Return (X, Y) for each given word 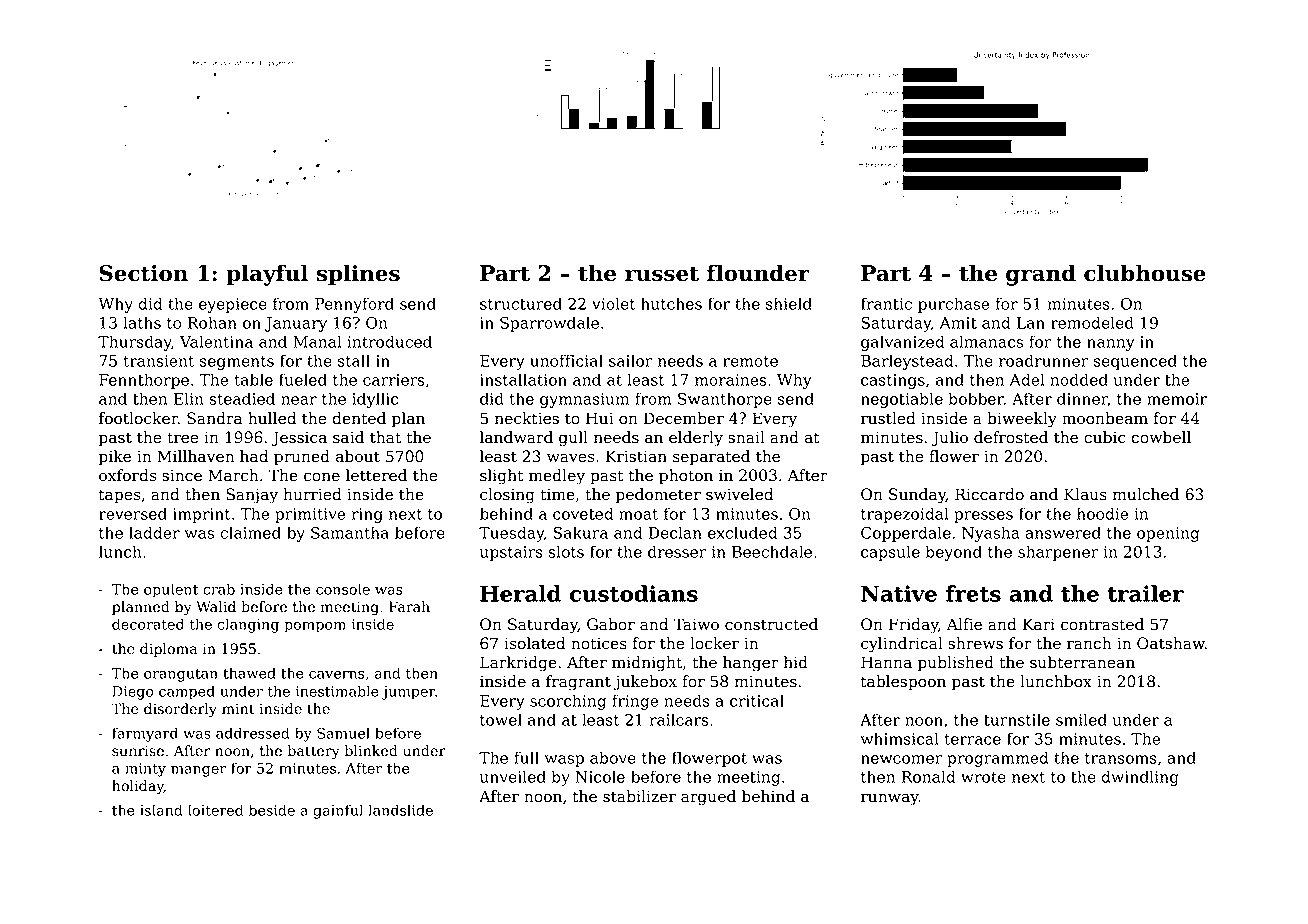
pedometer (658, 496)
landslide (400, 810)
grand (1041, 275)
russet (662, 274)
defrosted (1011, 437)
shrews (975, 643)
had (254, 456)
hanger (751, 664)
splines (358, 275)
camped (187, 692)
